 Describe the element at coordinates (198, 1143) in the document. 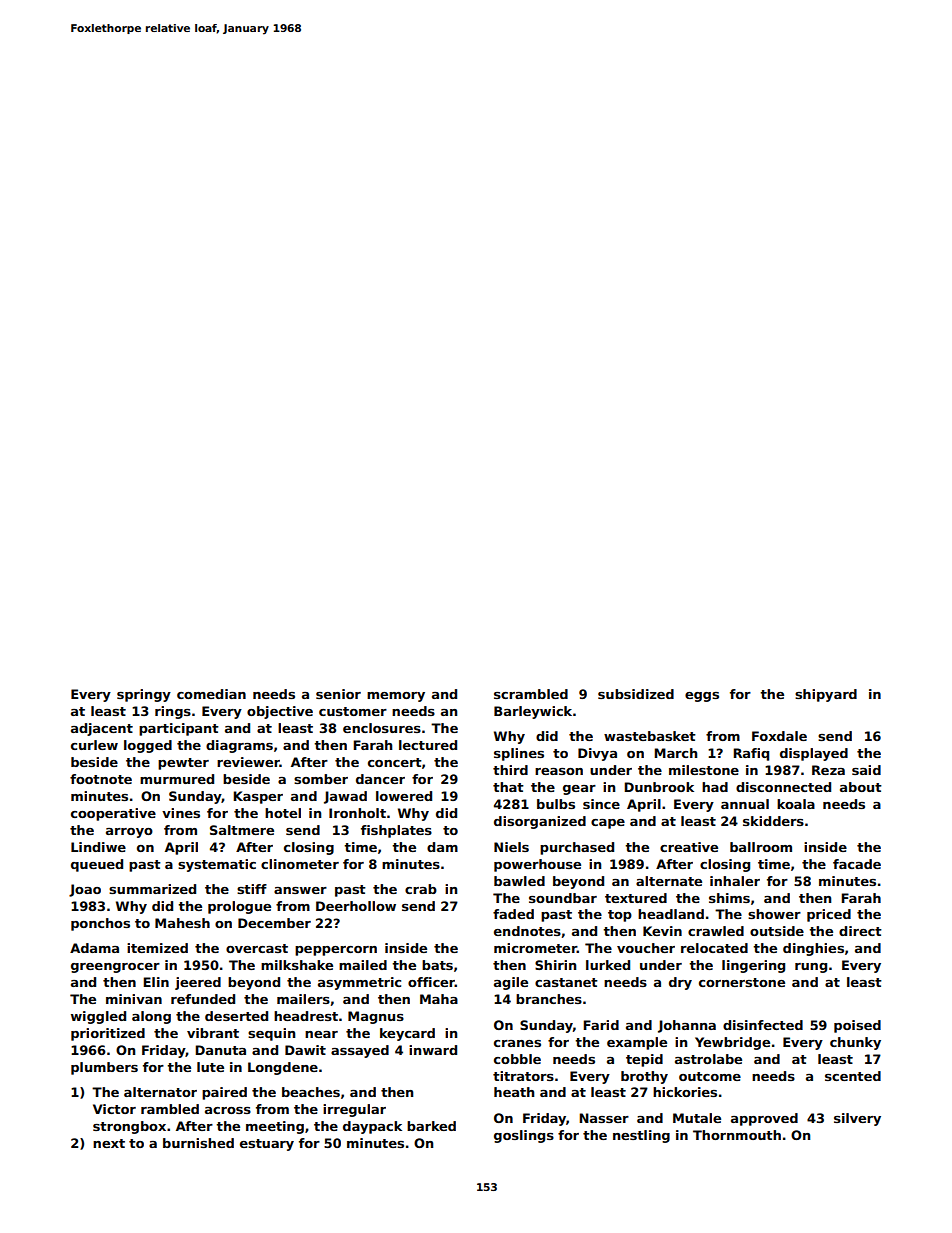

I see `burnished` at that location.
